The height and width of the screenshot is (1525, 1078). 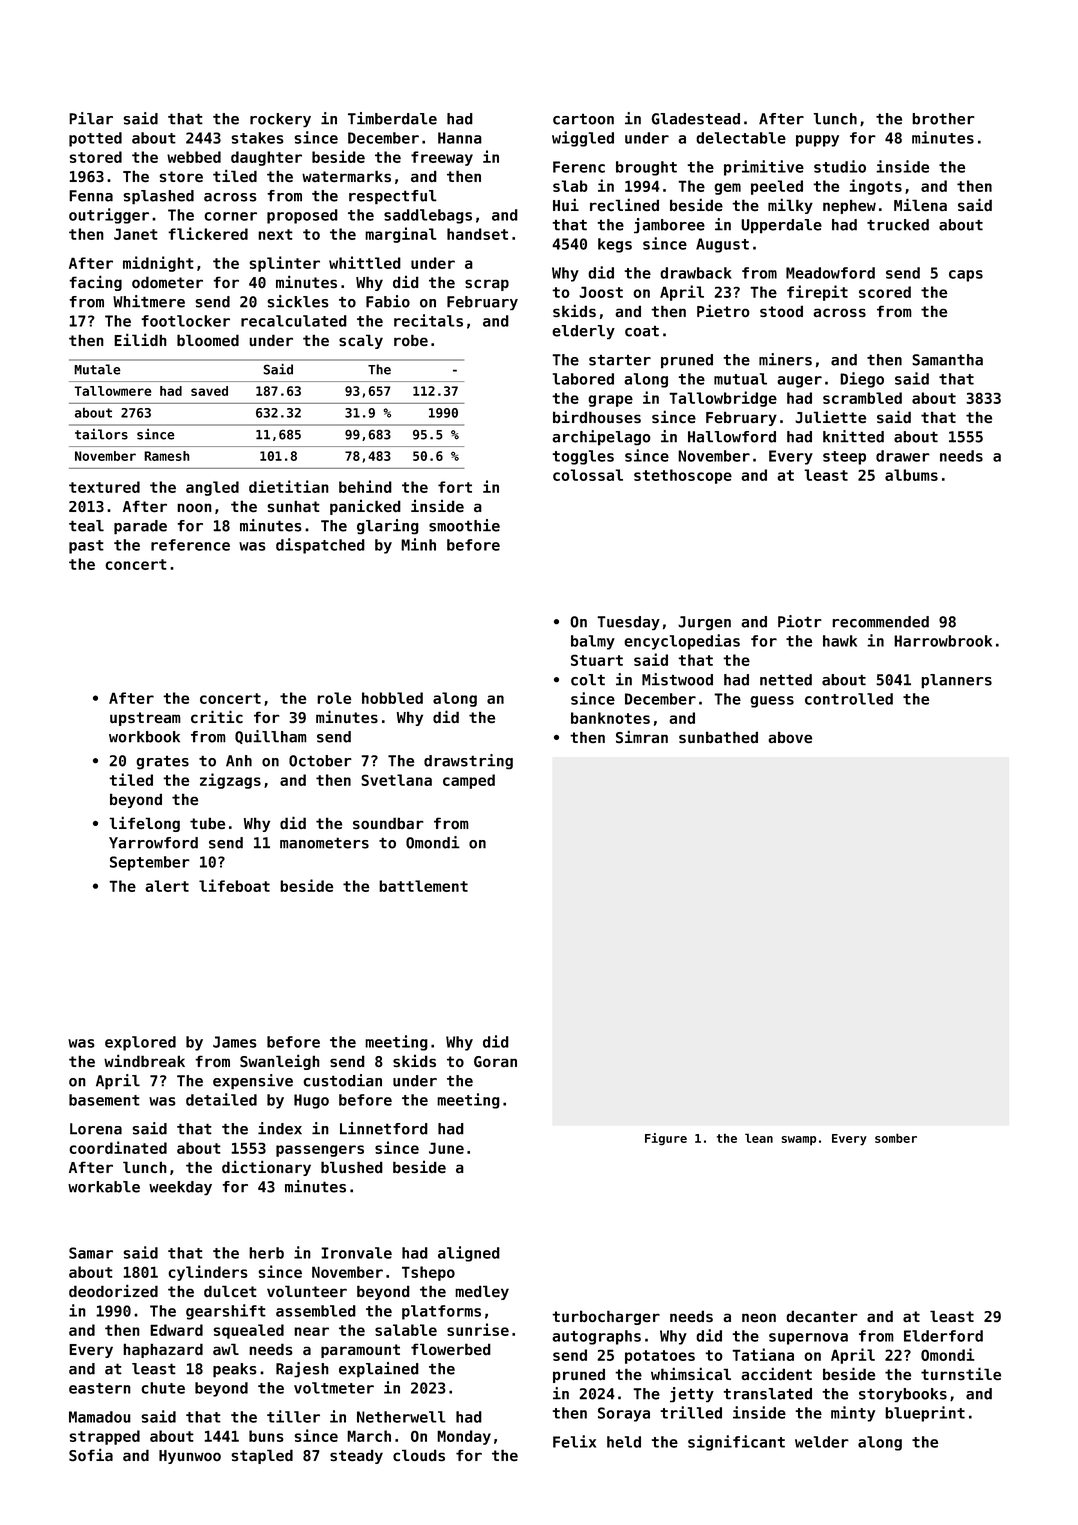 I want to click on somber, so click(x=896, y=1138).
